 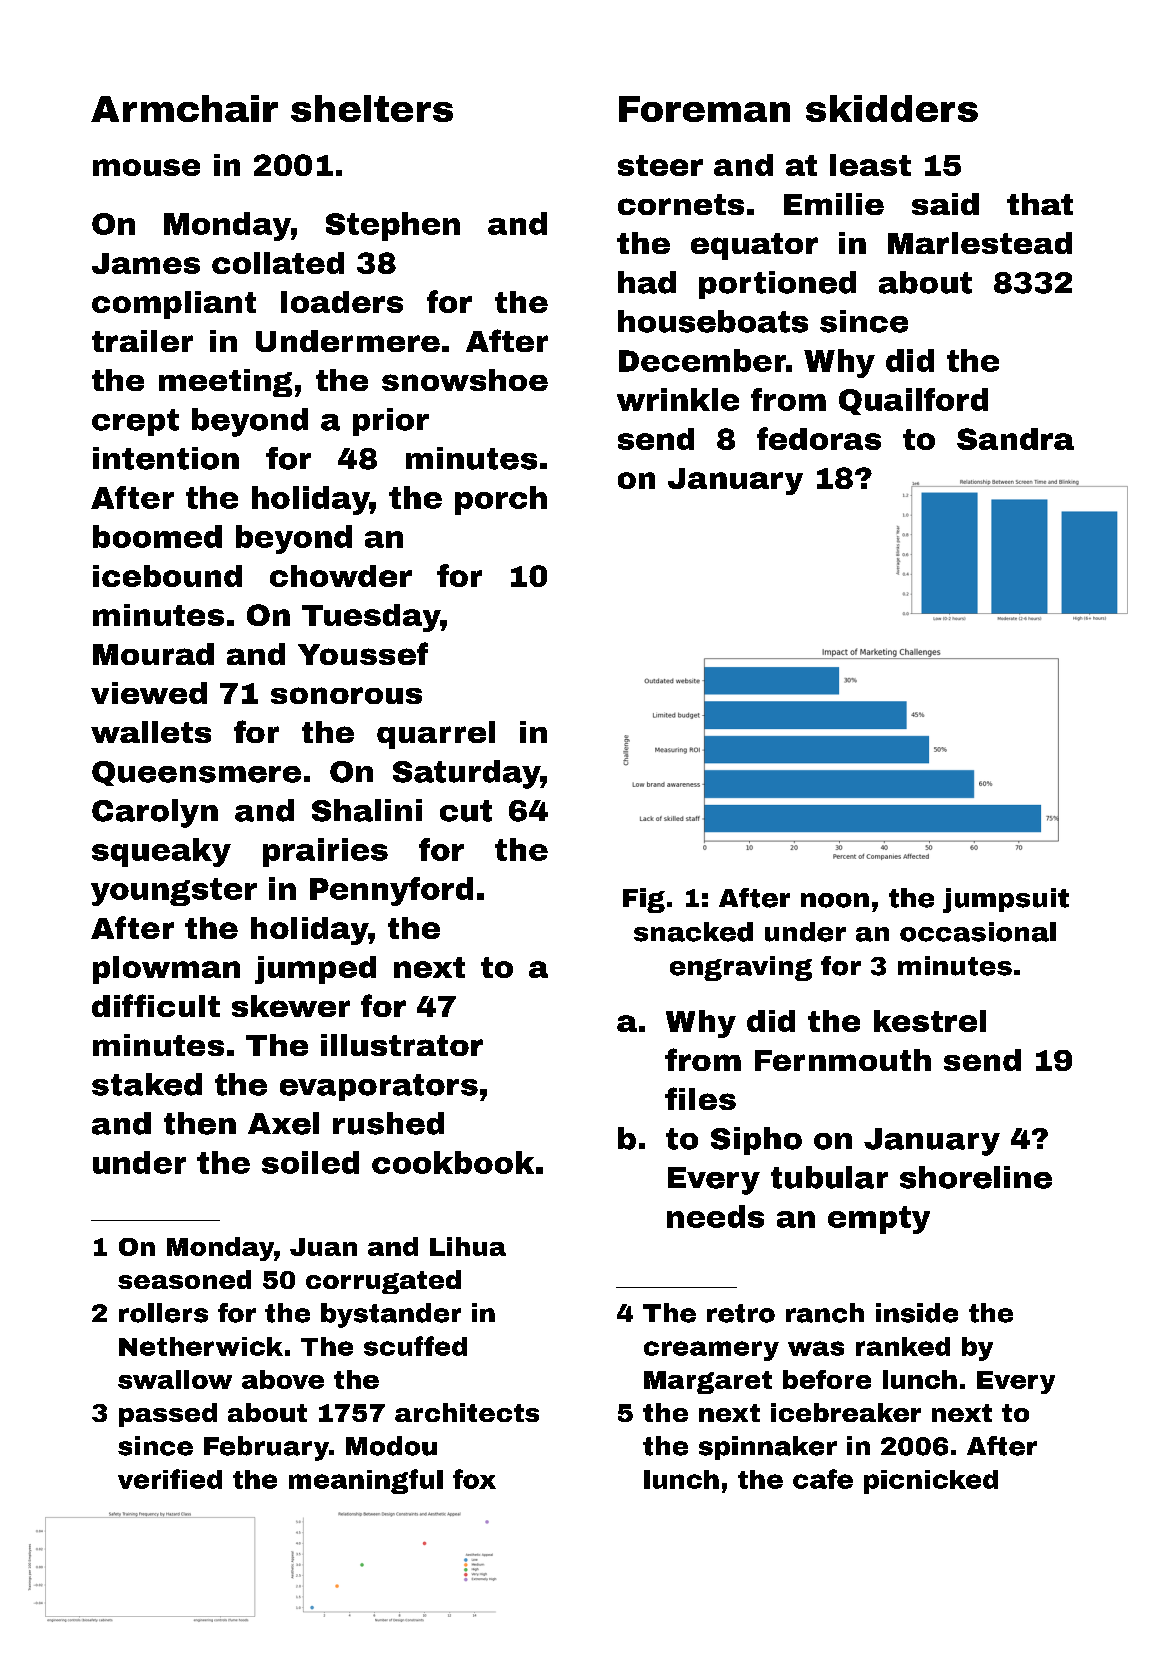 I want to click on skewer, so click(x=291, y=1006).
